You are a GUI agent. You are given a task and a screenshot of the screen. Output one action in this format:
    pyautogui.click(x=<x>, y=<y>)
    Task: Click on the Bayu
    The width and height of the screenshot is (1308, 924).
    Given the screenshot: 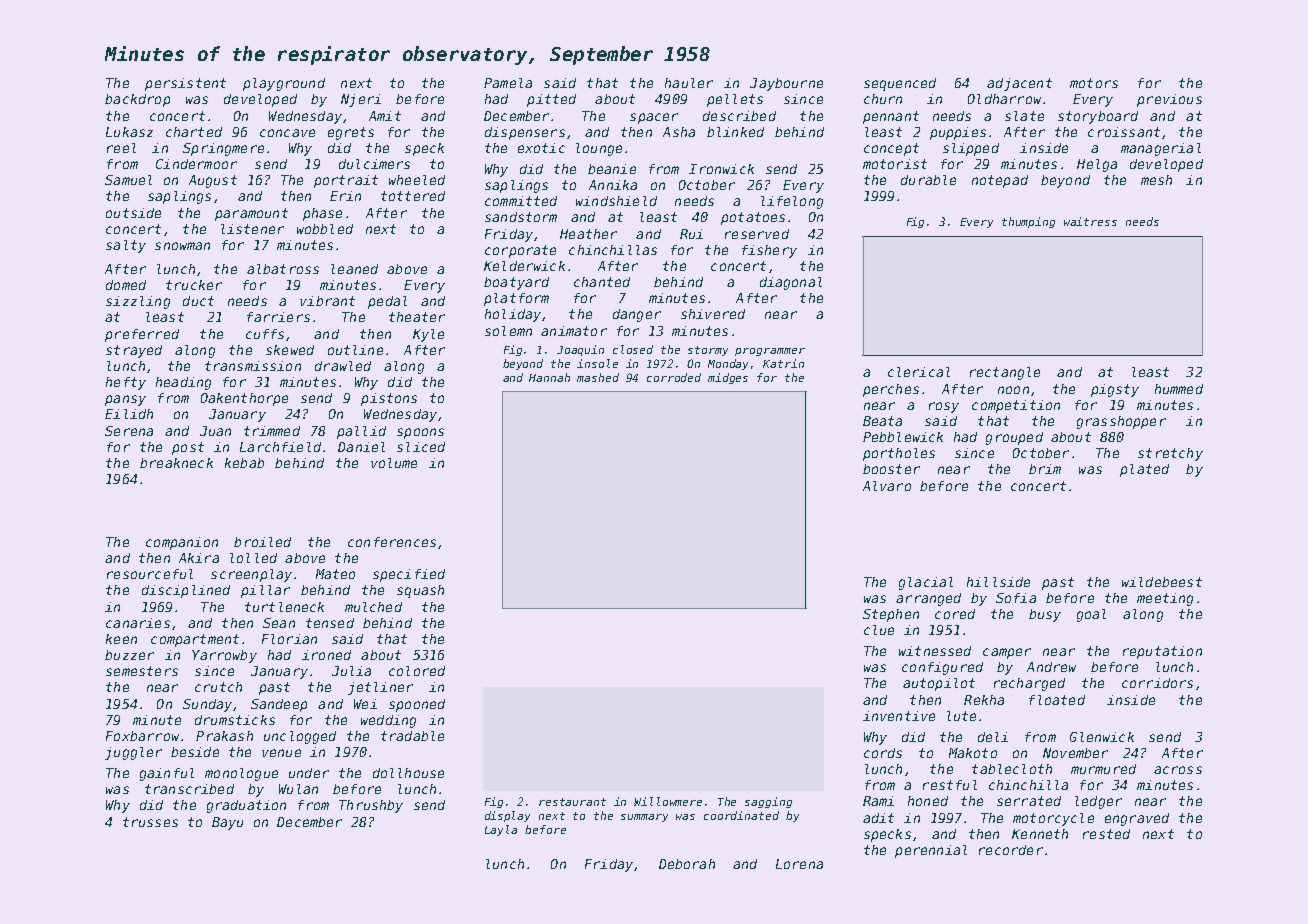 What is the action you would take?
    pyautogui.click(x=227, y=823)
